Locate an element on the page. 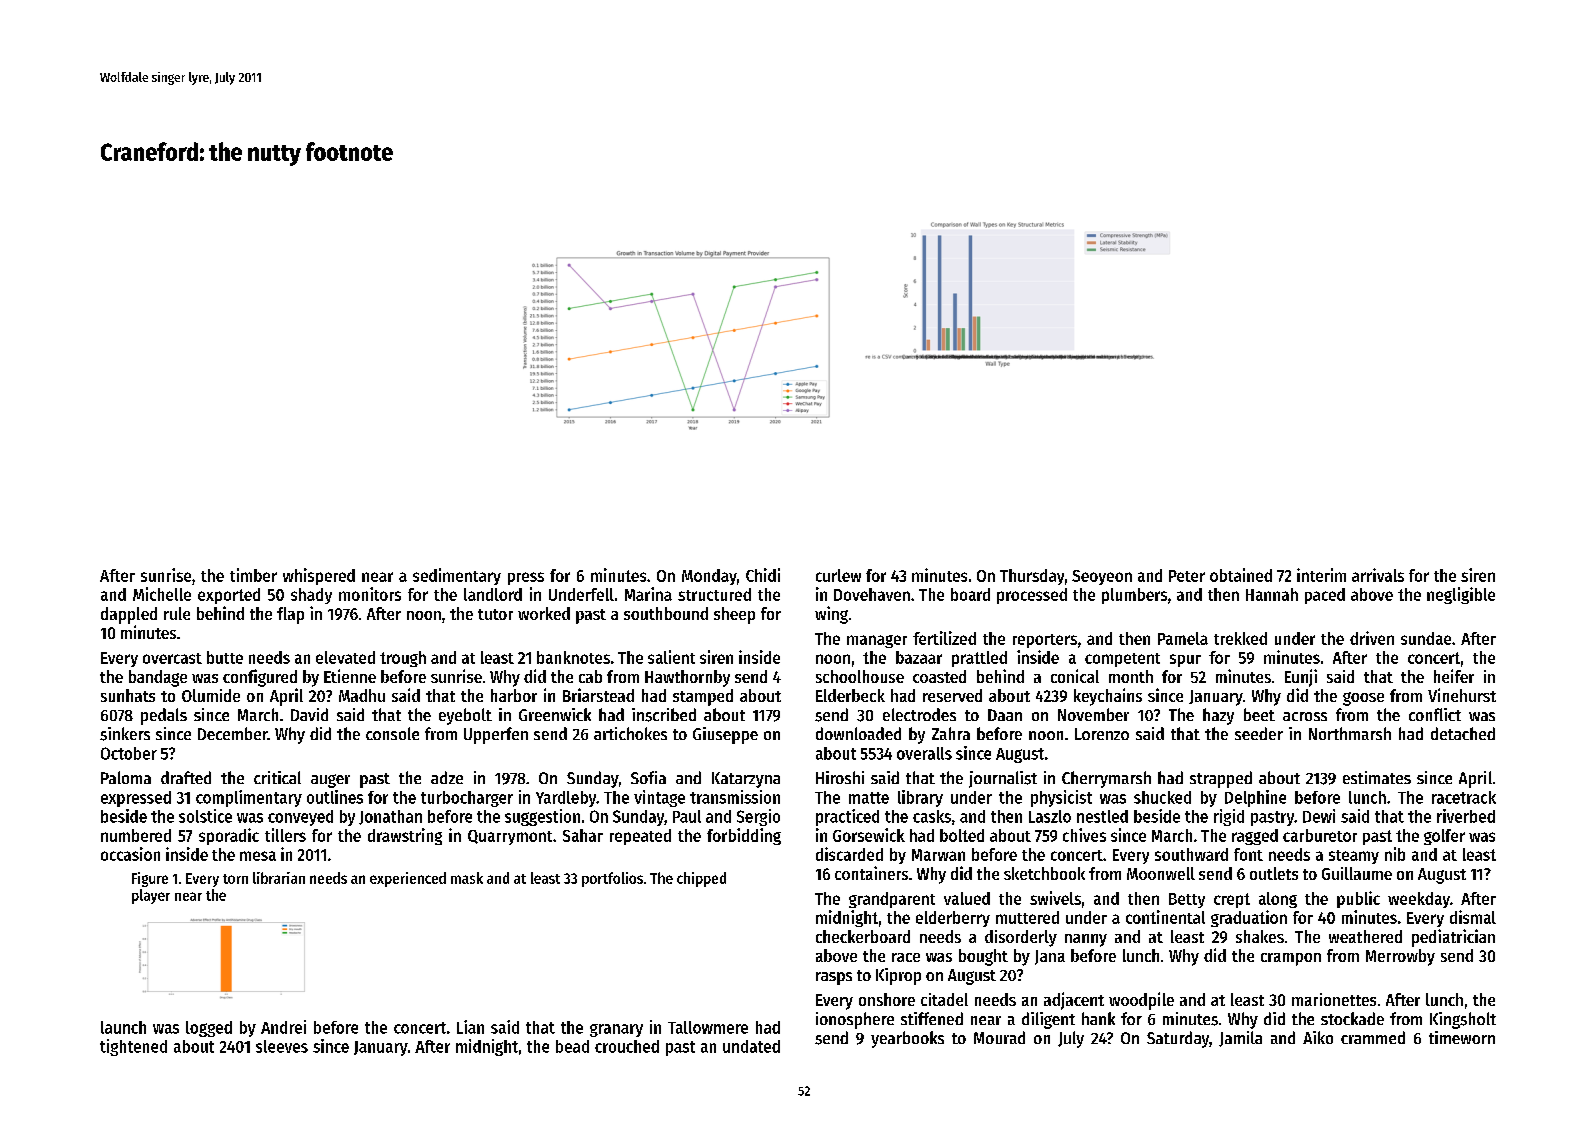 This document has height=1129, width=1596. crammed is located at coordinates (1373, 1037).
